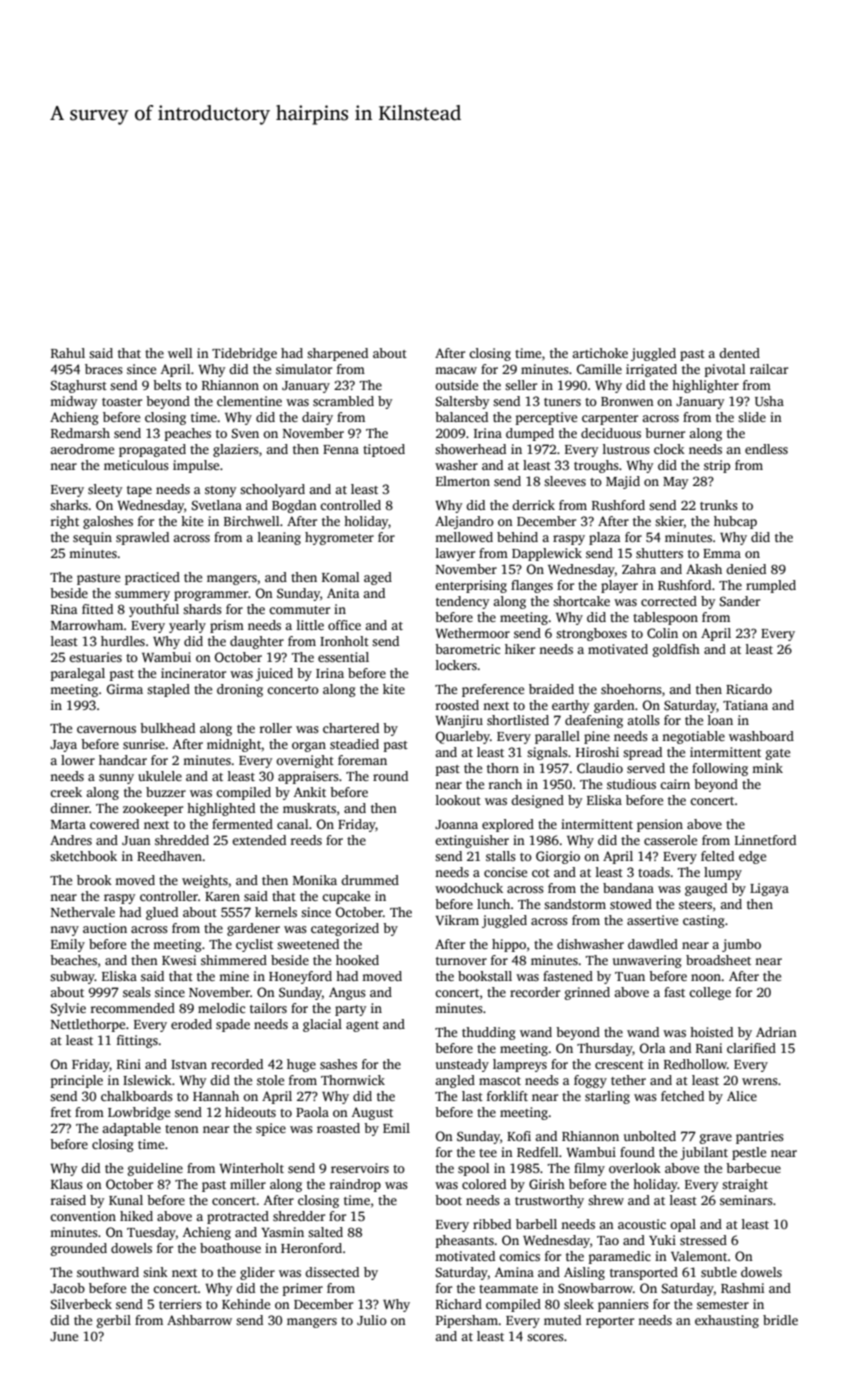 This screenshot has height=1400, width=849. Describe the element at coordinates (337, 354) in the screenshot. I see `sharpened` at that location.
